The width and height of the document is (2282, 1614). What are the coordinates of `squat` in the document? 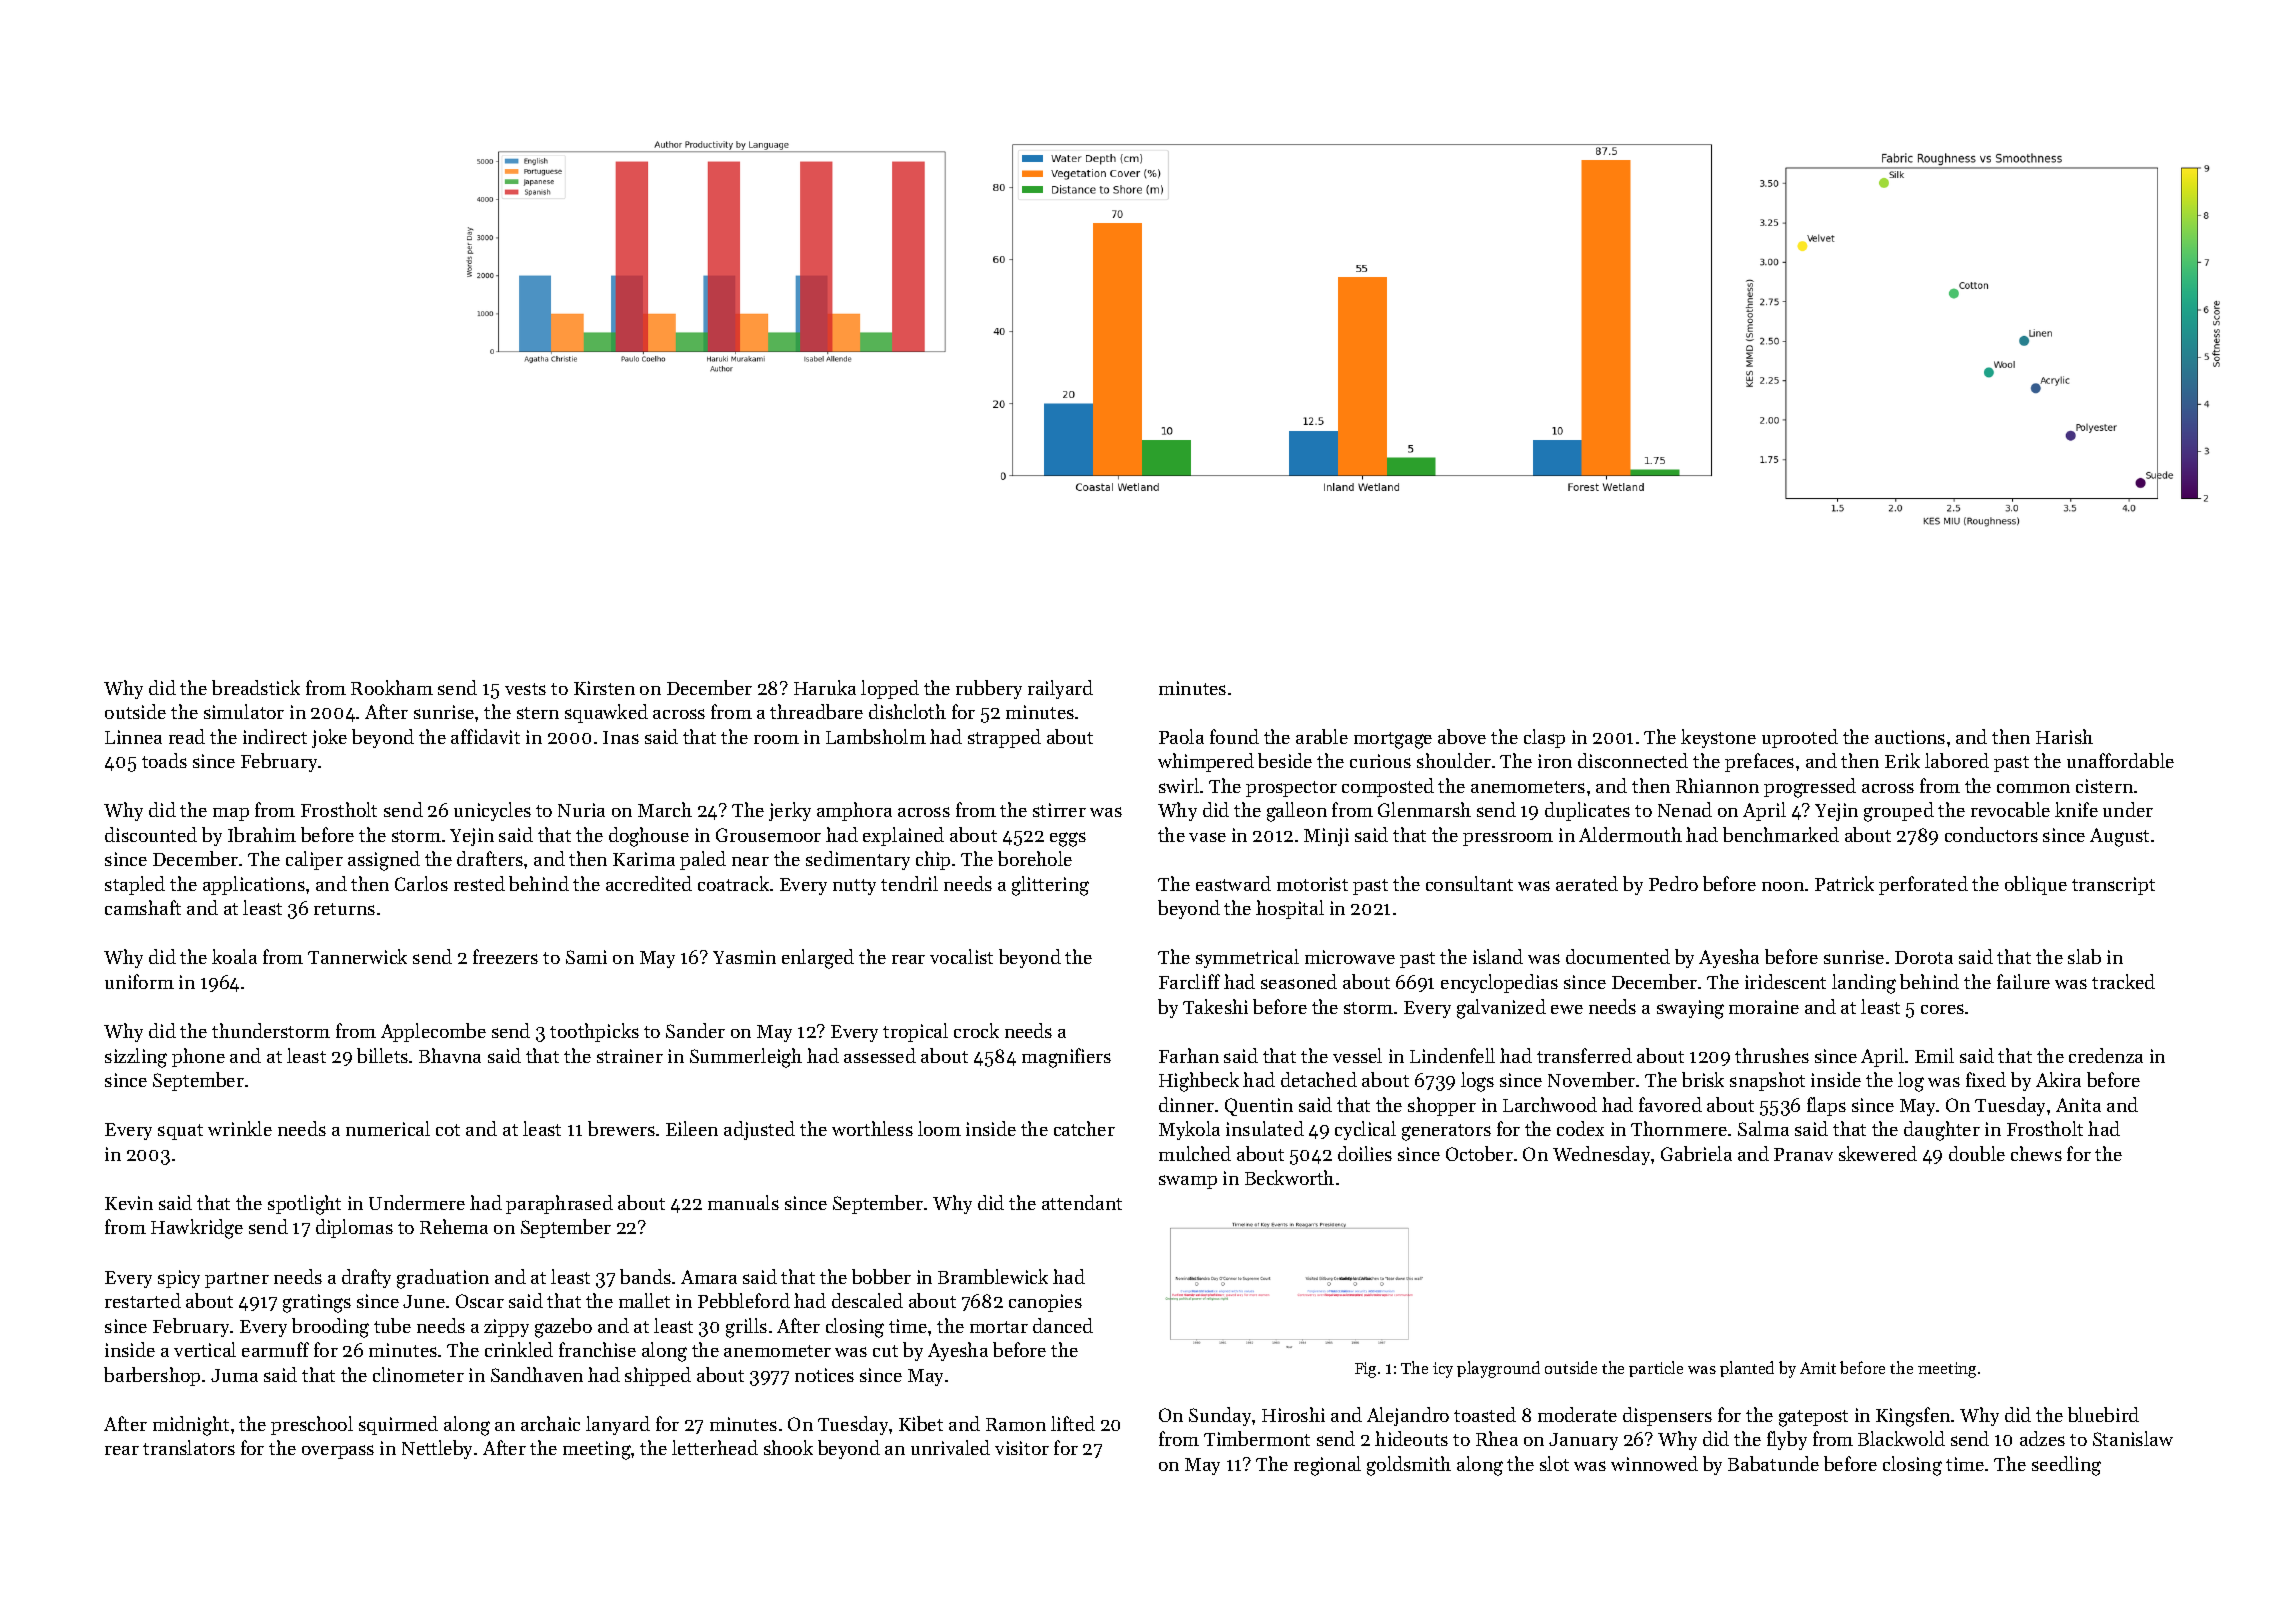 It's located at (180, 1132).
